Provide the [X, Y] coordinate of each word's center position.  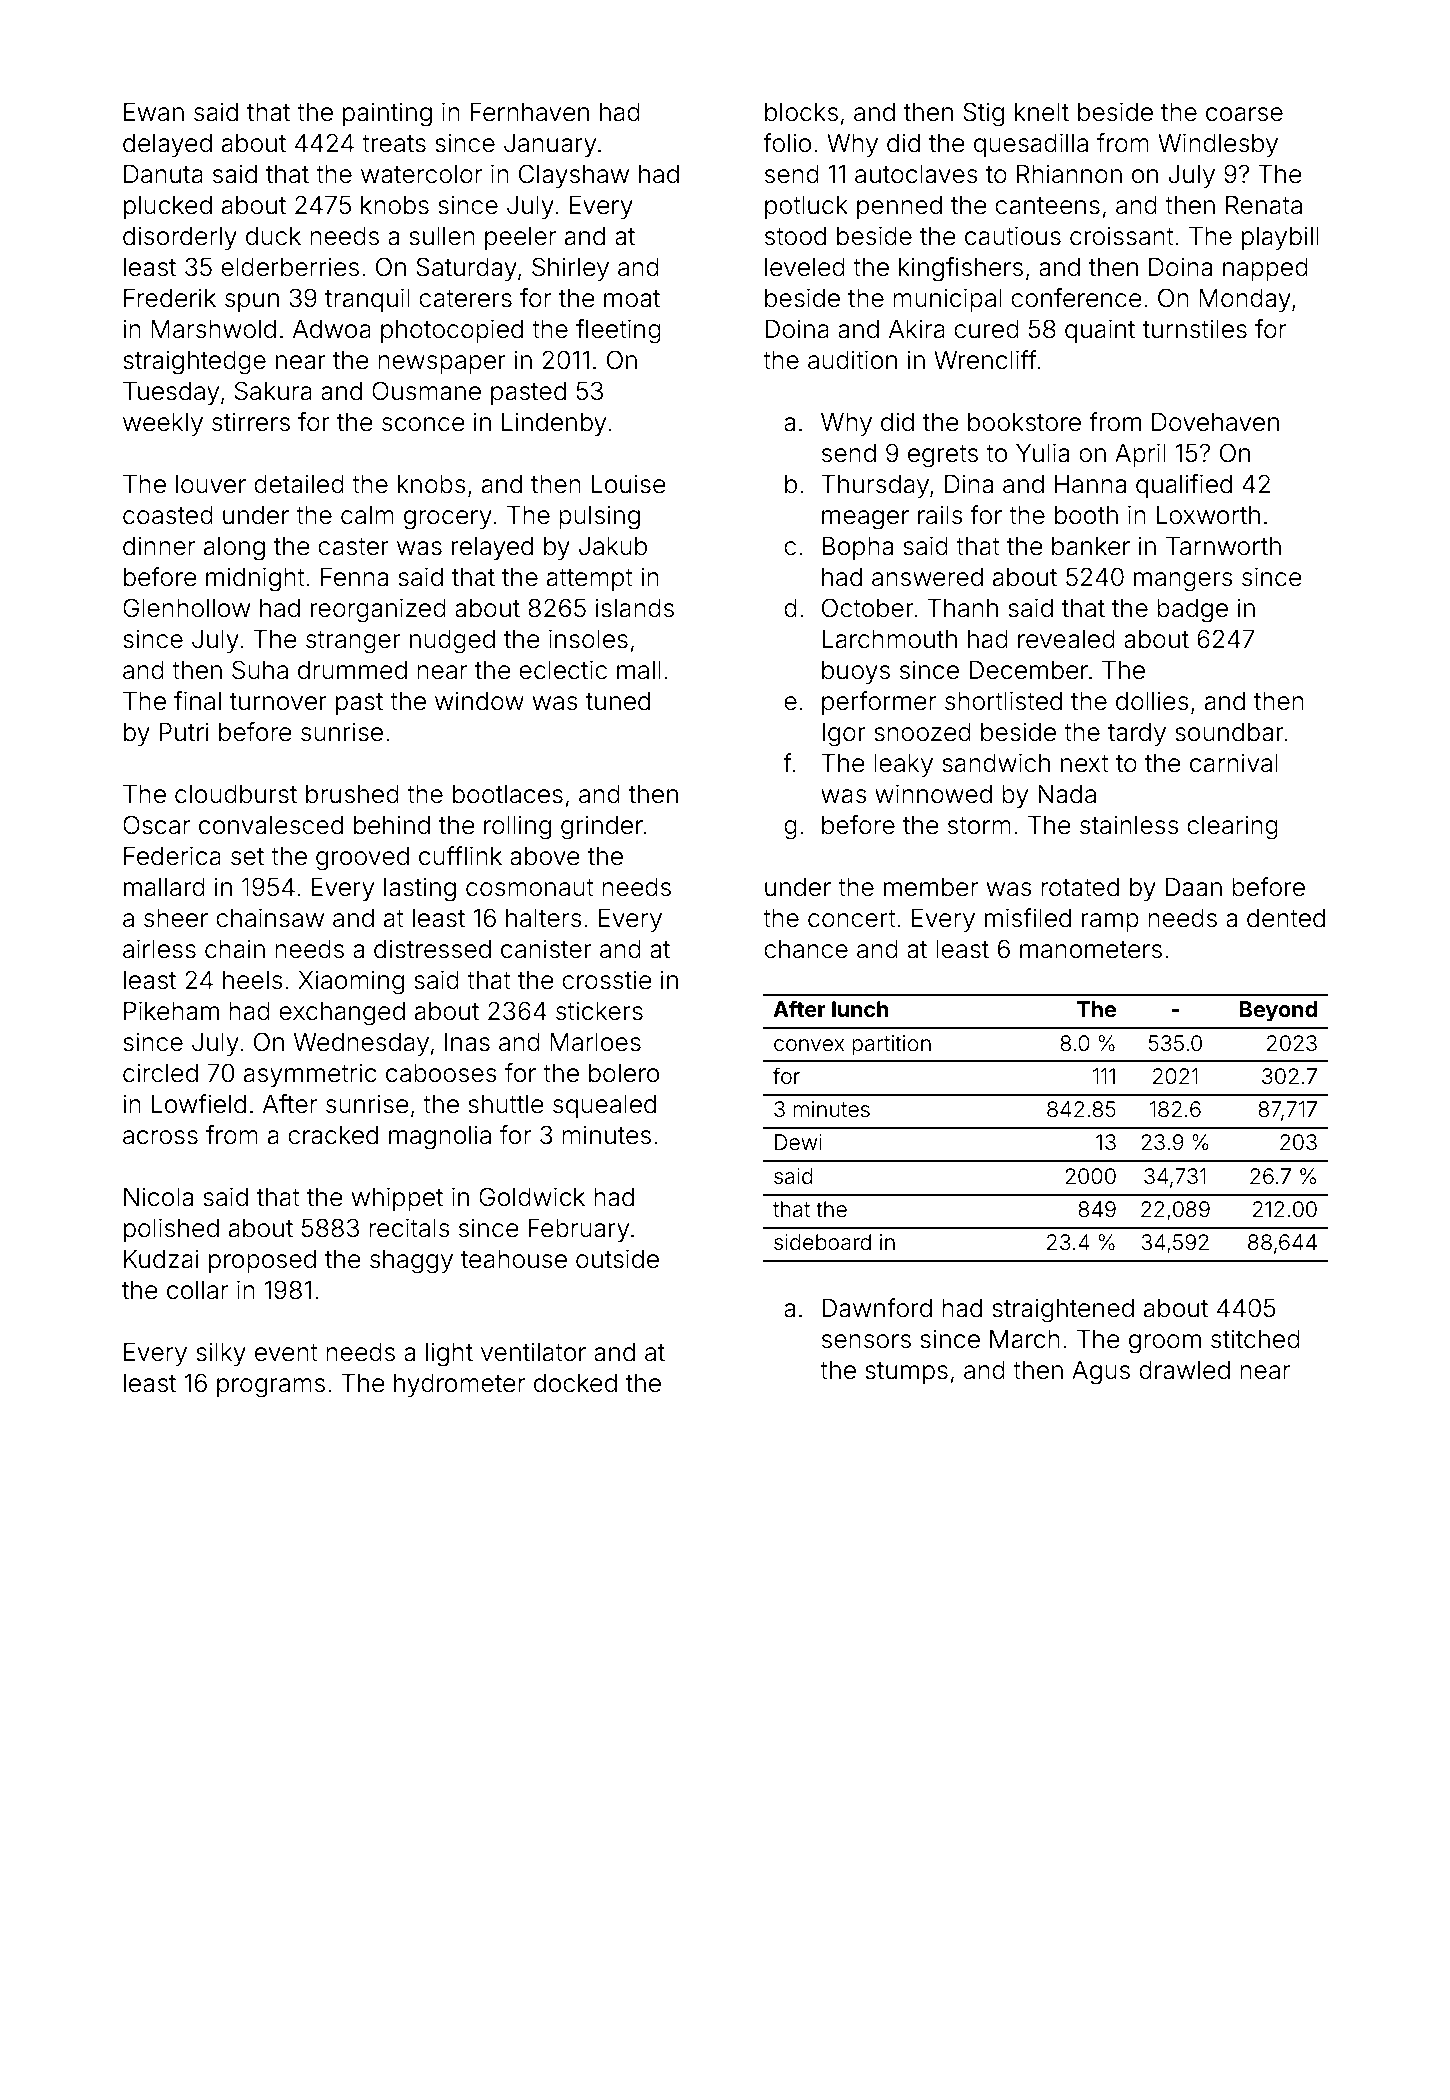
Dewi [798, 1142]
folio [787, 143]
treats [394, 144]
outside [617, 1259]
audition [852, 360]
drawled [1184, 1370]
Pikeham [171, 1011]
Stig [983, 114]
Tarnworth [1223, 546]
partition [891, 1045]
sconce [423, 424]
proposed [262, 1261]
